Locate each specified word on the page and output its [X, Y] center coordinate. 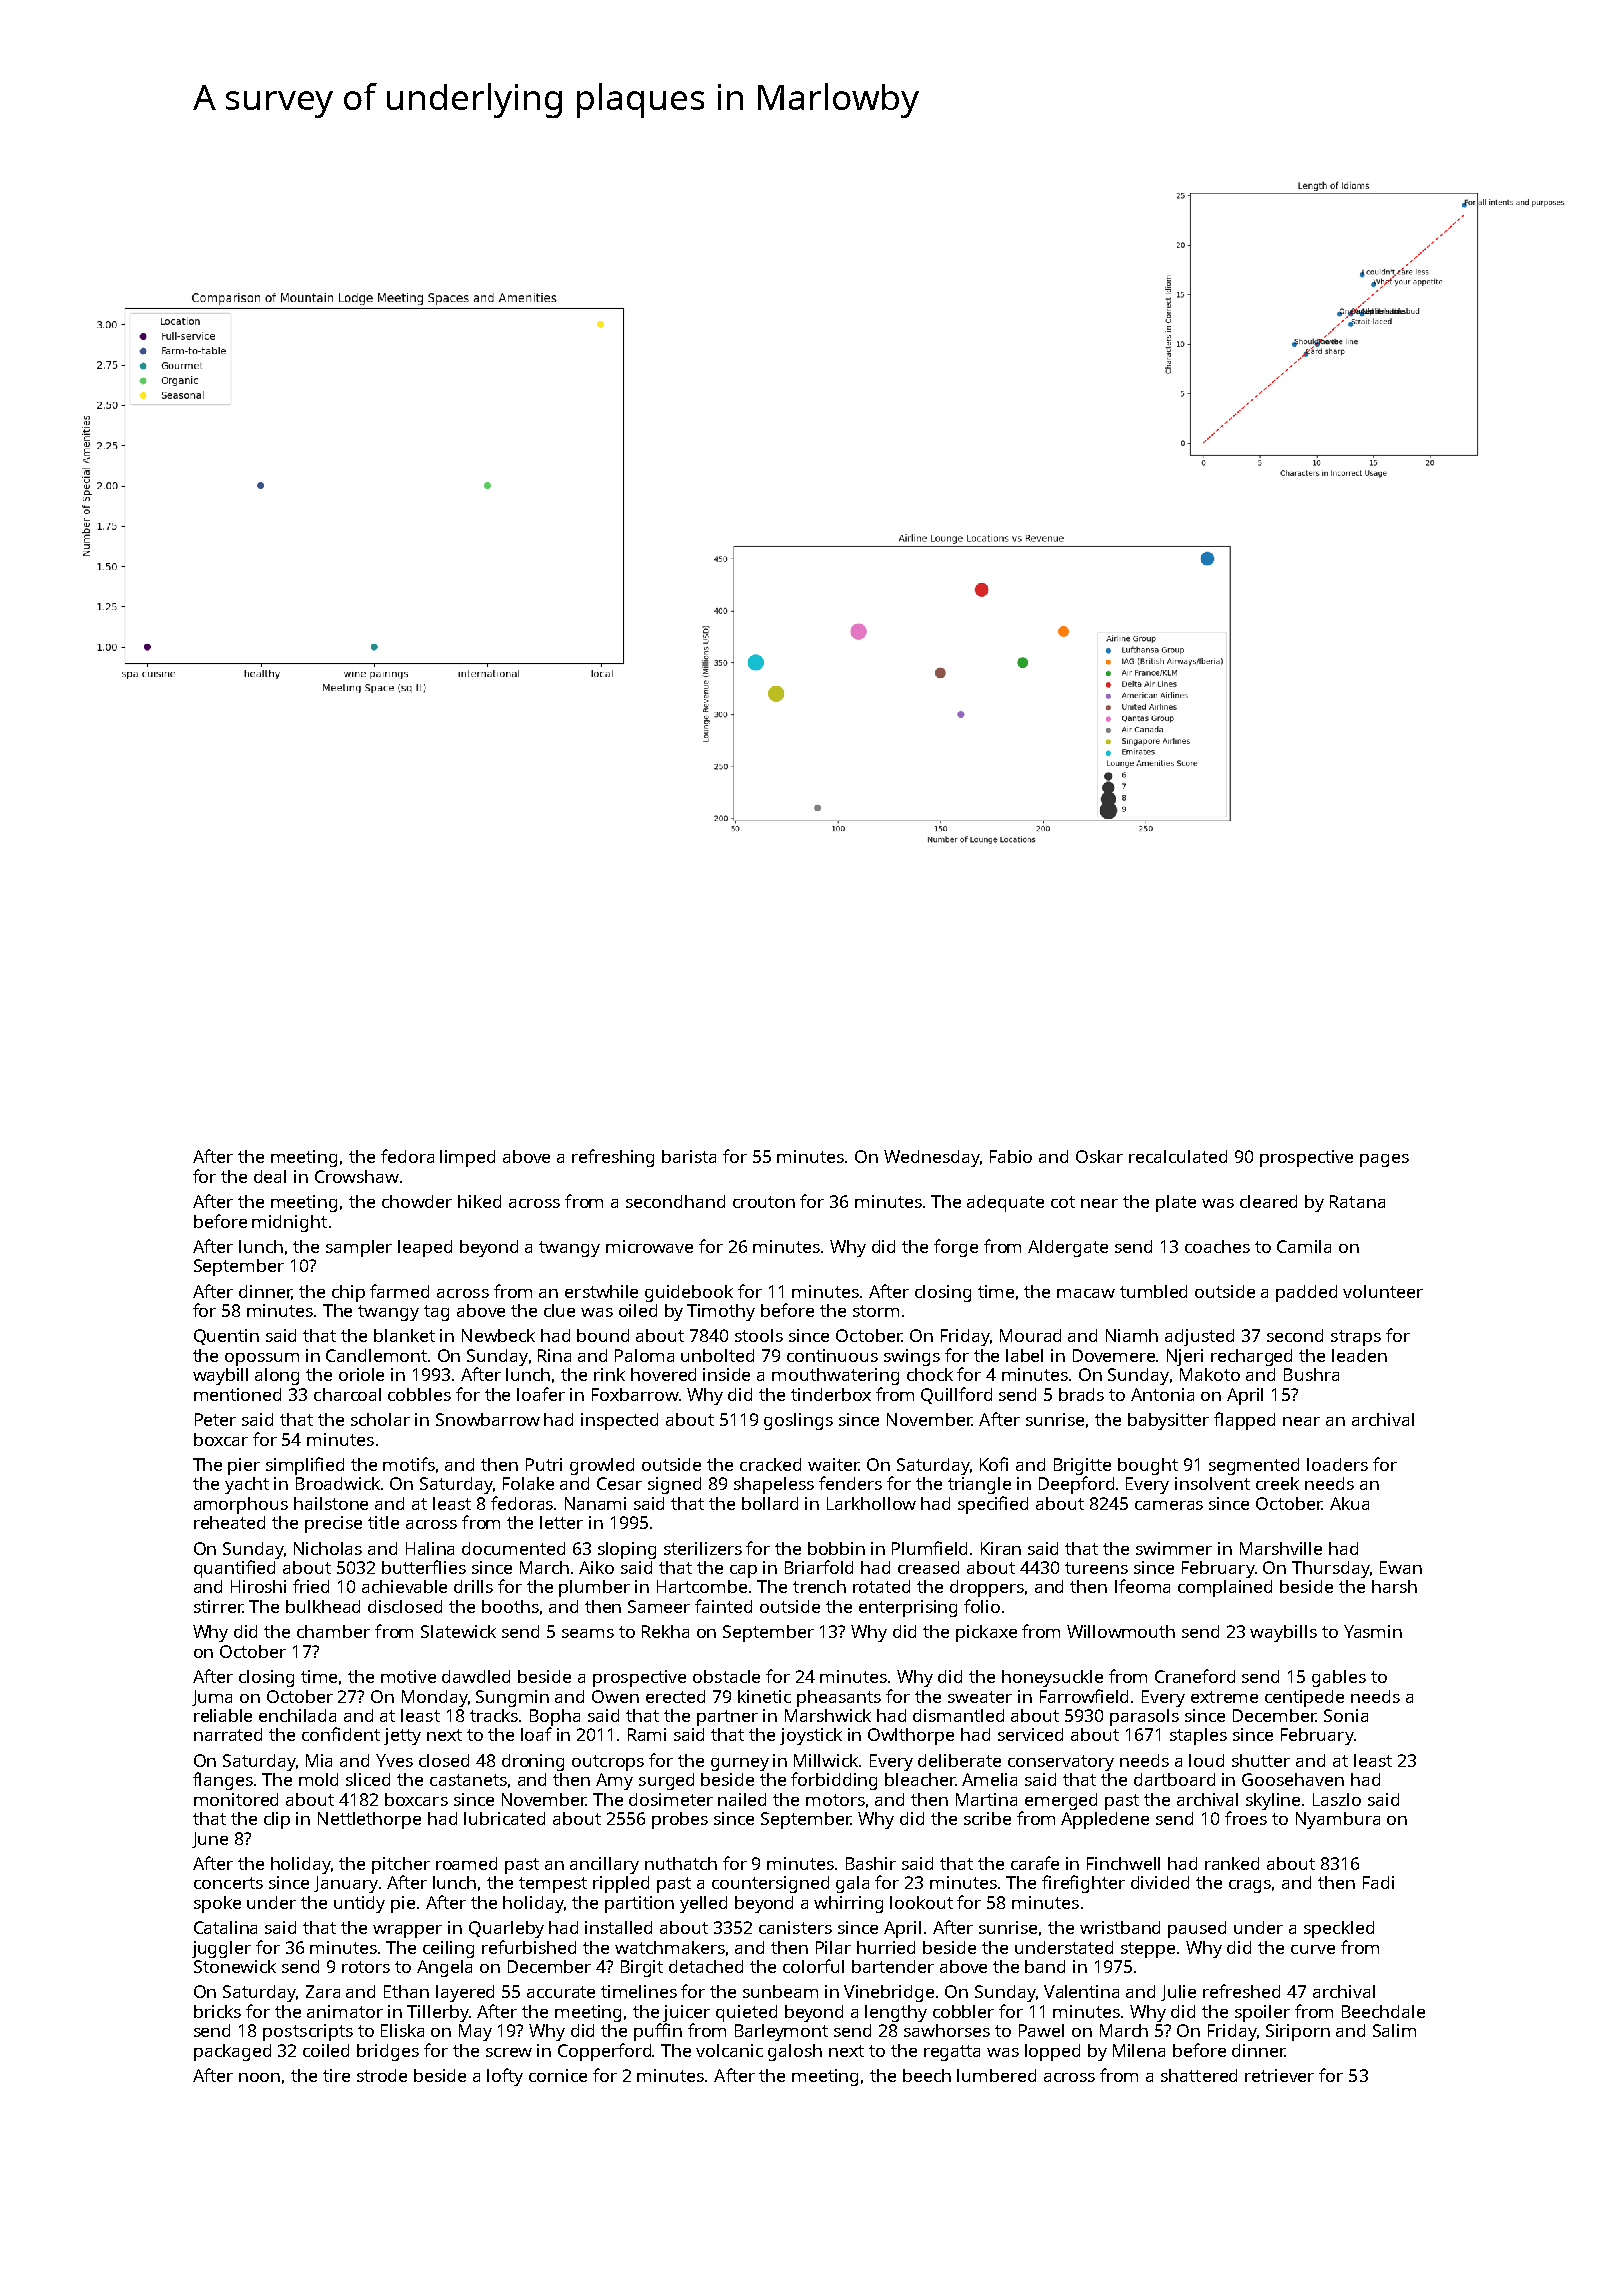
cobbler [963, 2011]
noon [259, 2077]
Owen [615, 1696]
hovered [663, 1374]
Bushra [1311, 1374]
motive [408, 1676]
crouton [764, 1202]
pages [1384, 1160]
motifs [409, 1464]
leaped [425, 1248]
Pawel [1041, 2030]
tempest [553, 1885]
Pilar [833, 1947]
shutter [1261, 1760]
